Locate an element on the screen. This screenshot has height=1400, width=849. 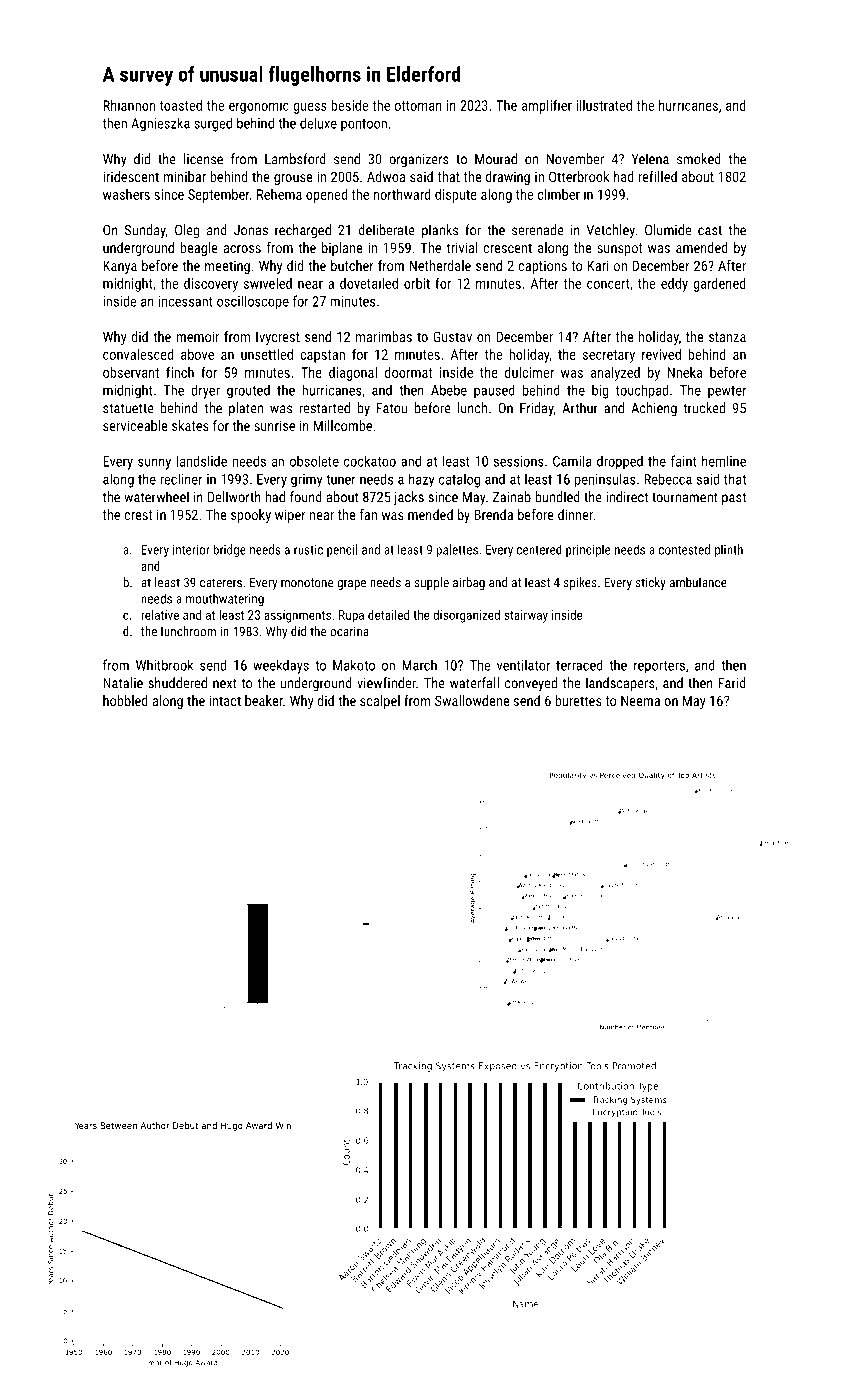
illustrated is located at coordinates (604, 105).
